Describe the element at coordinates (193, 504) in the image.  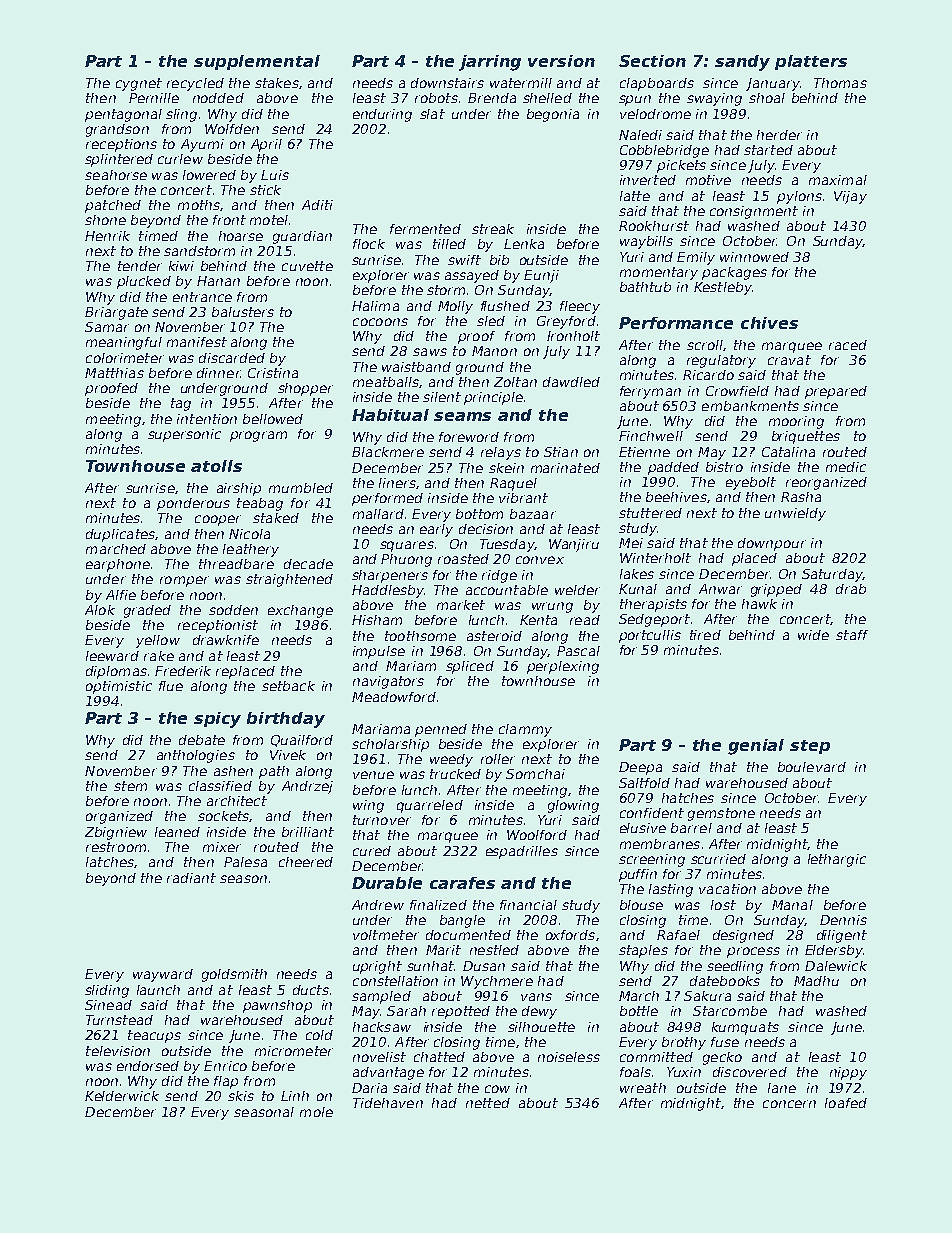
I see `ponderous` at that location.
